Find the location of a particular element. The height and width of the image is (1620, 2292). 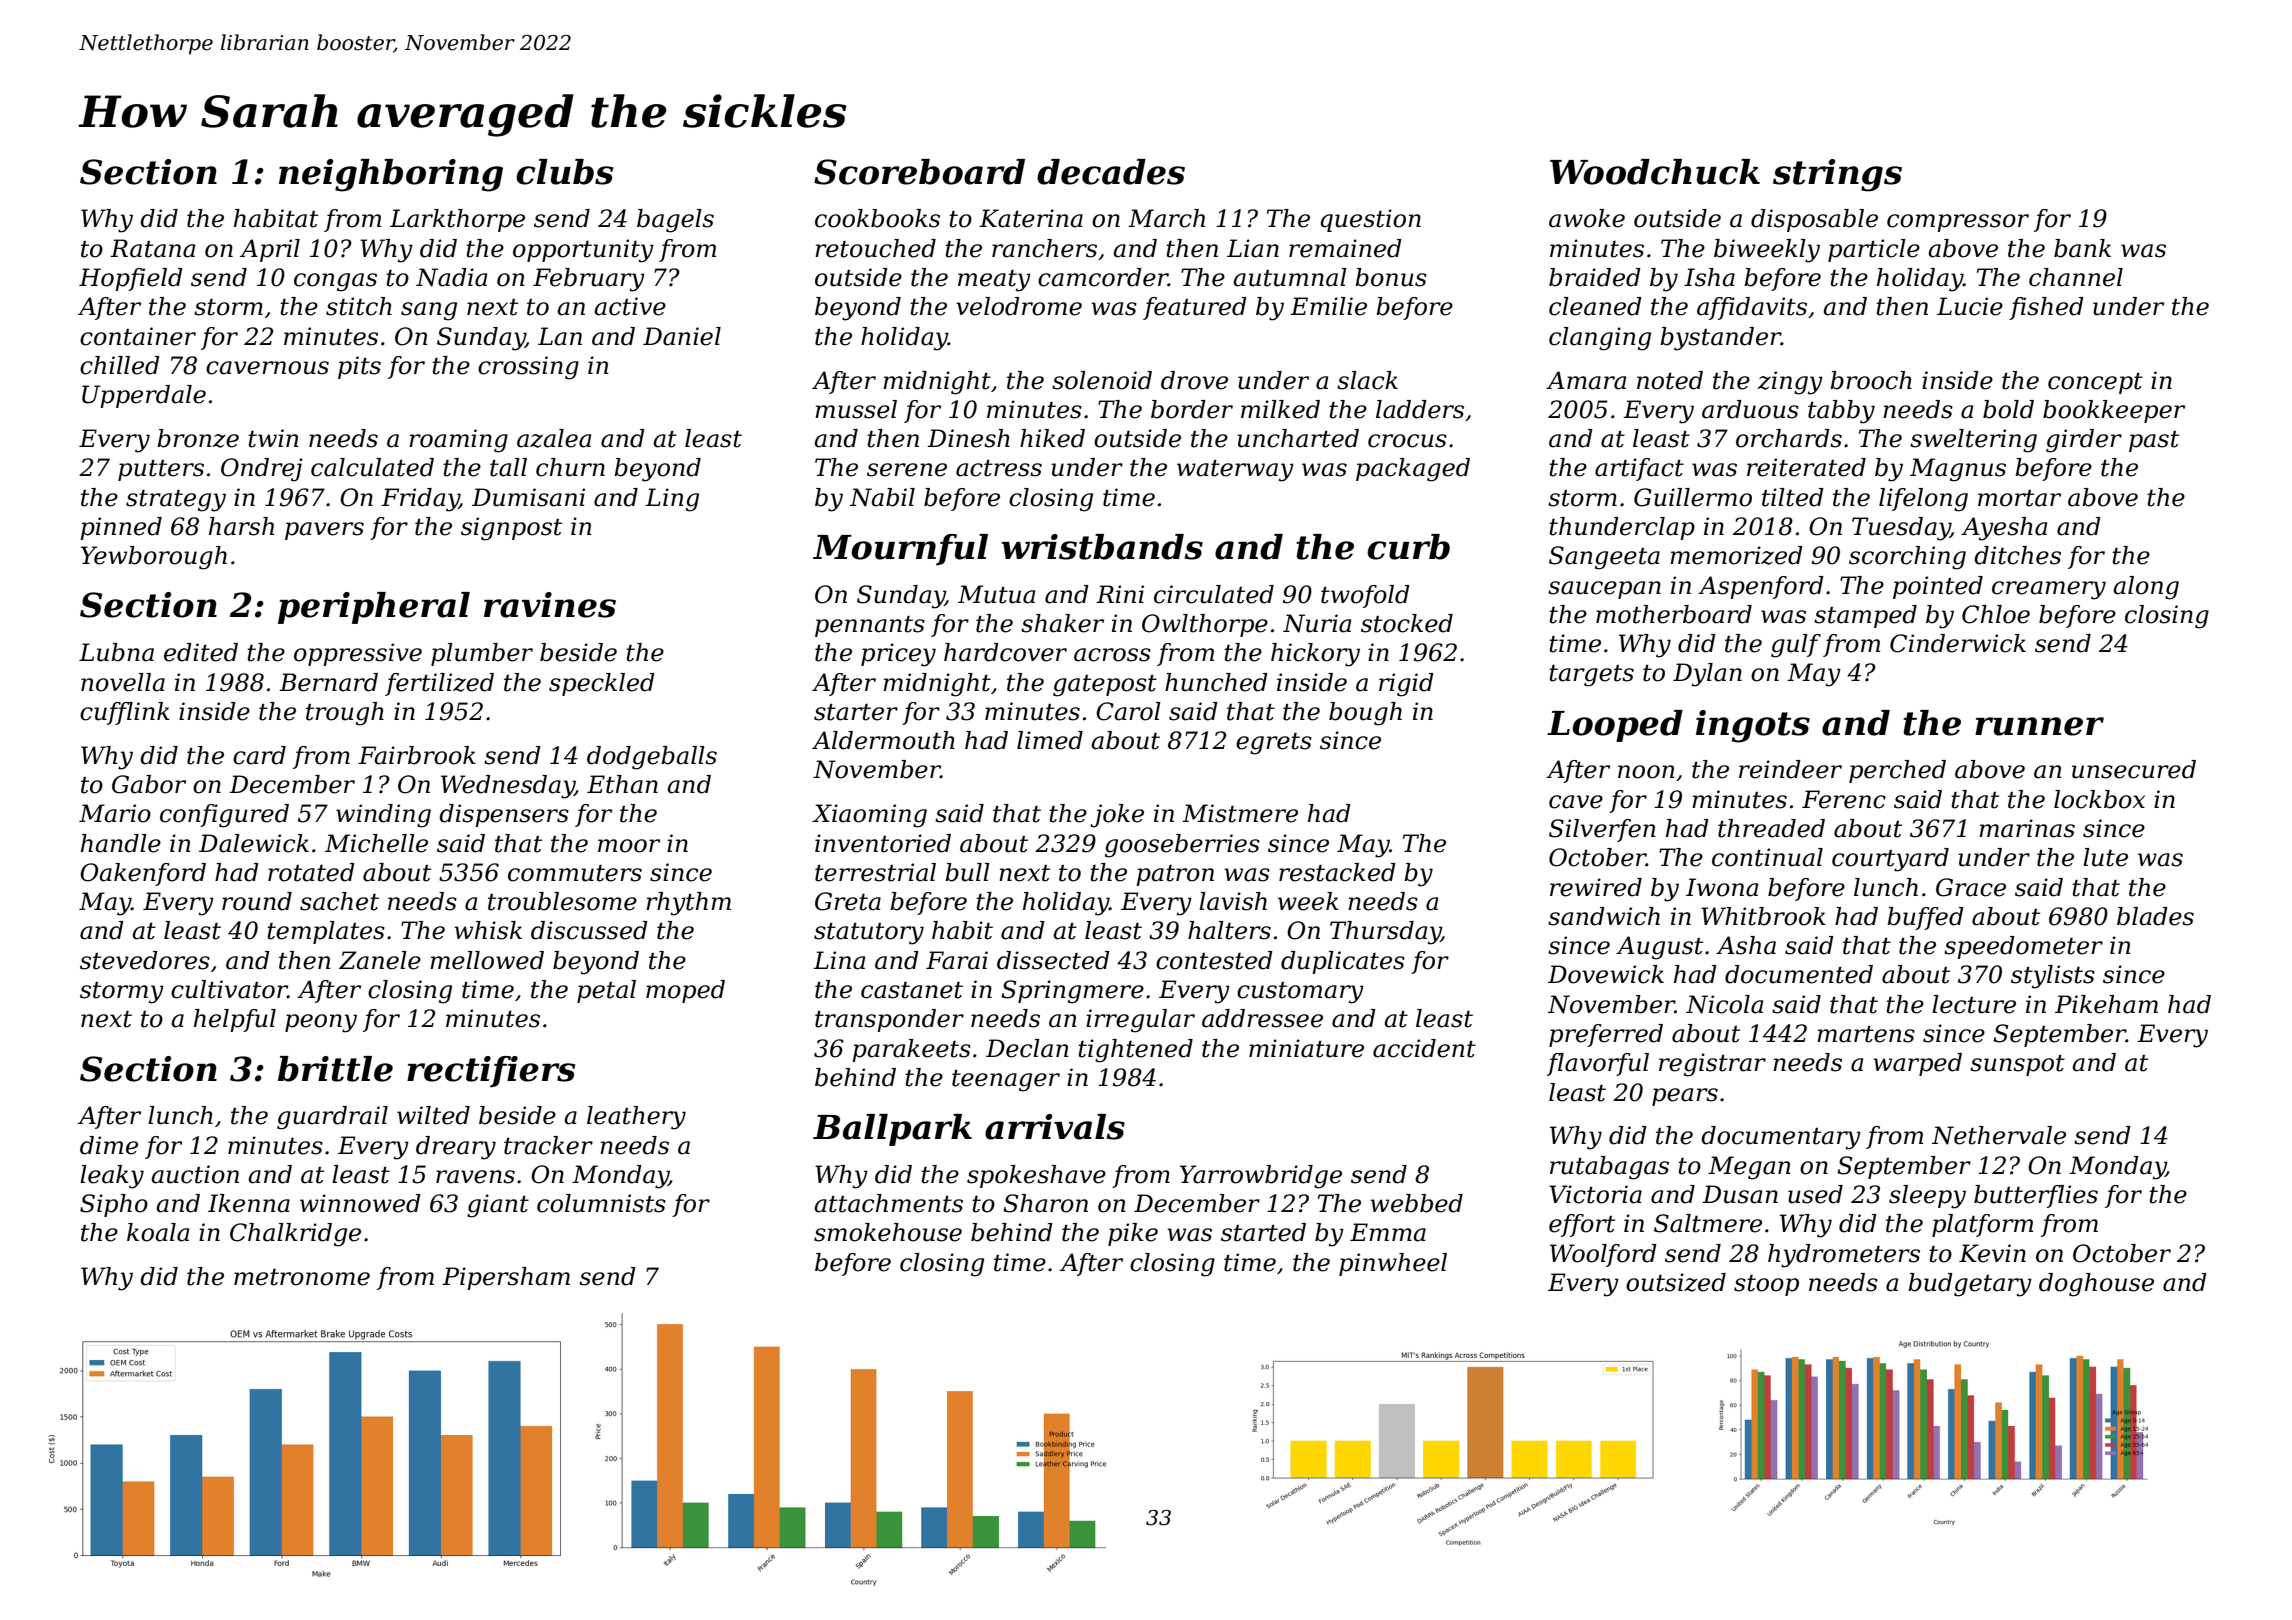

registrar is located at coordinates (1712, 1065).
